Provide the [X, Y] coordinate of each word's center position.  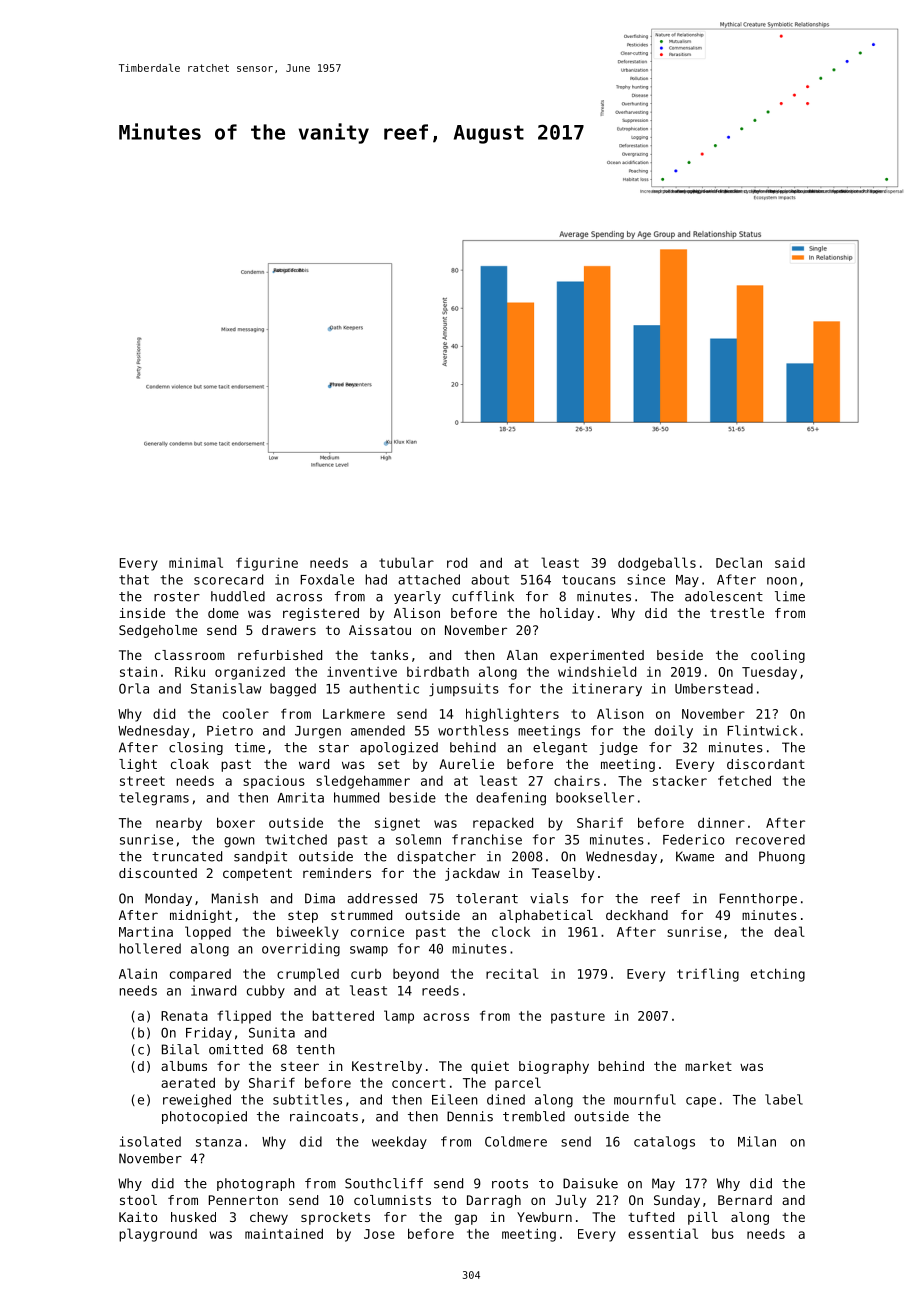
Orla [134, 688]
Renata [184, 1016]
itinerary [607, 689]
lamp [399, 1017]
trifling [708, 975]
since [646, 579]
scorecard [228, 579]
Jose [379, 1234]
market [708, 1066]
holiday [567, 614]
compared [200, 975]
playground [158, 1235]
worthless [473, 730]
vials [549, 898]
